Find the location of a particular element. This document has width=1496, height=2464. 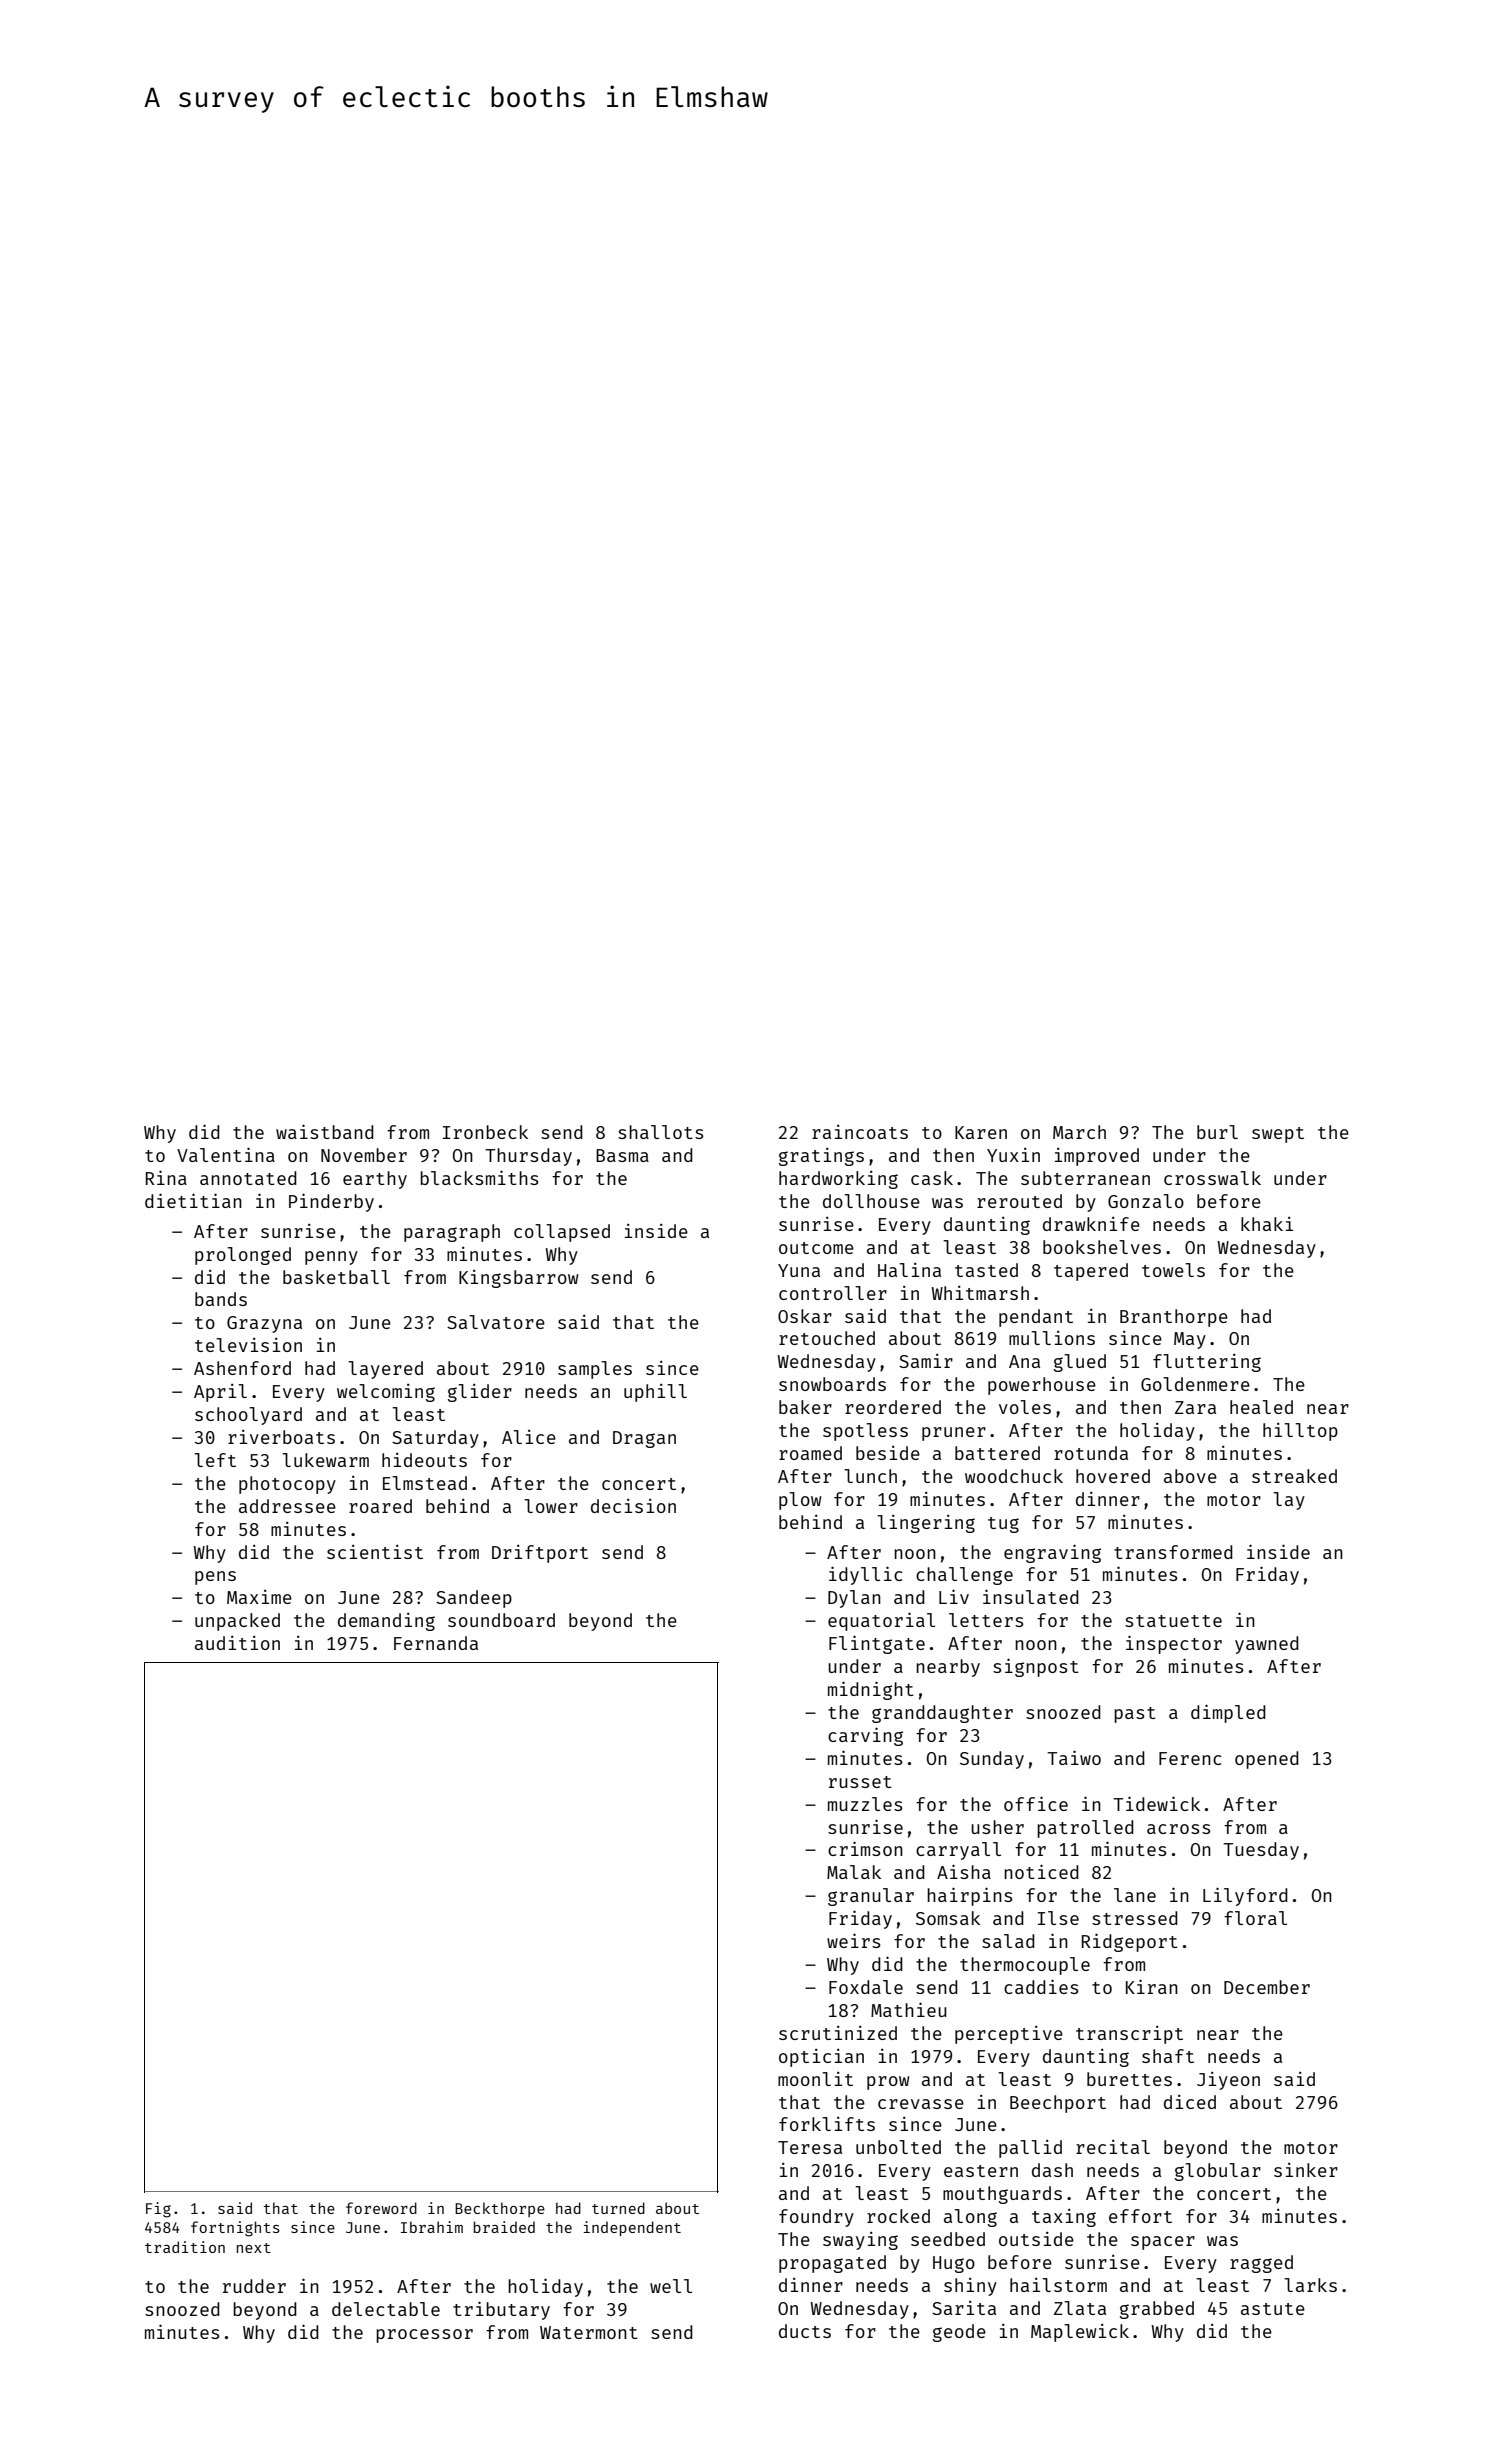

yawned is located at coordinates (1267, 1645).
